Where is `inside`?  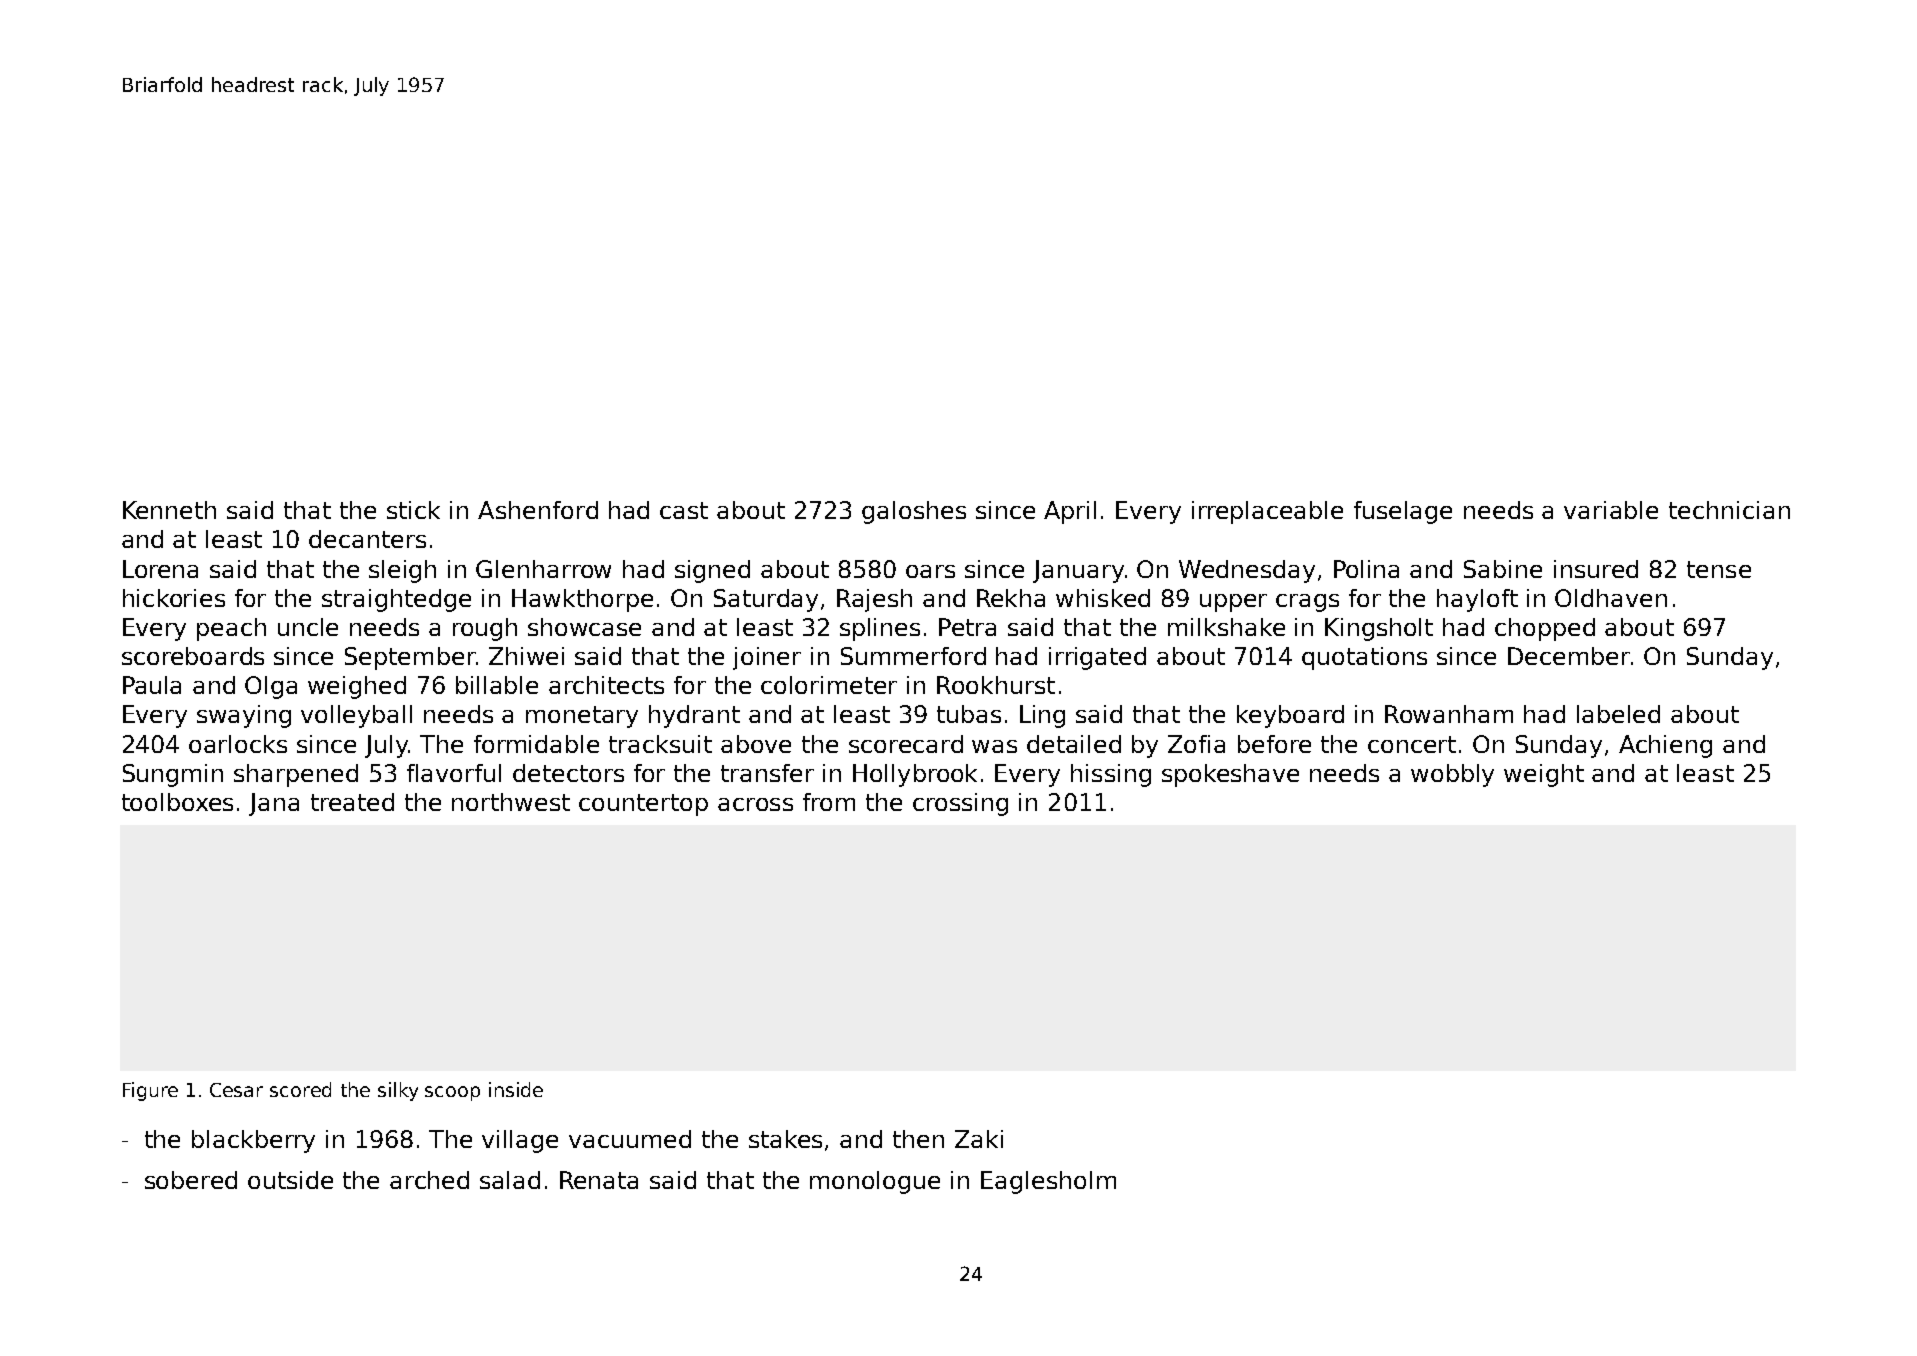 inside is located at coordinates (516, 1089).
